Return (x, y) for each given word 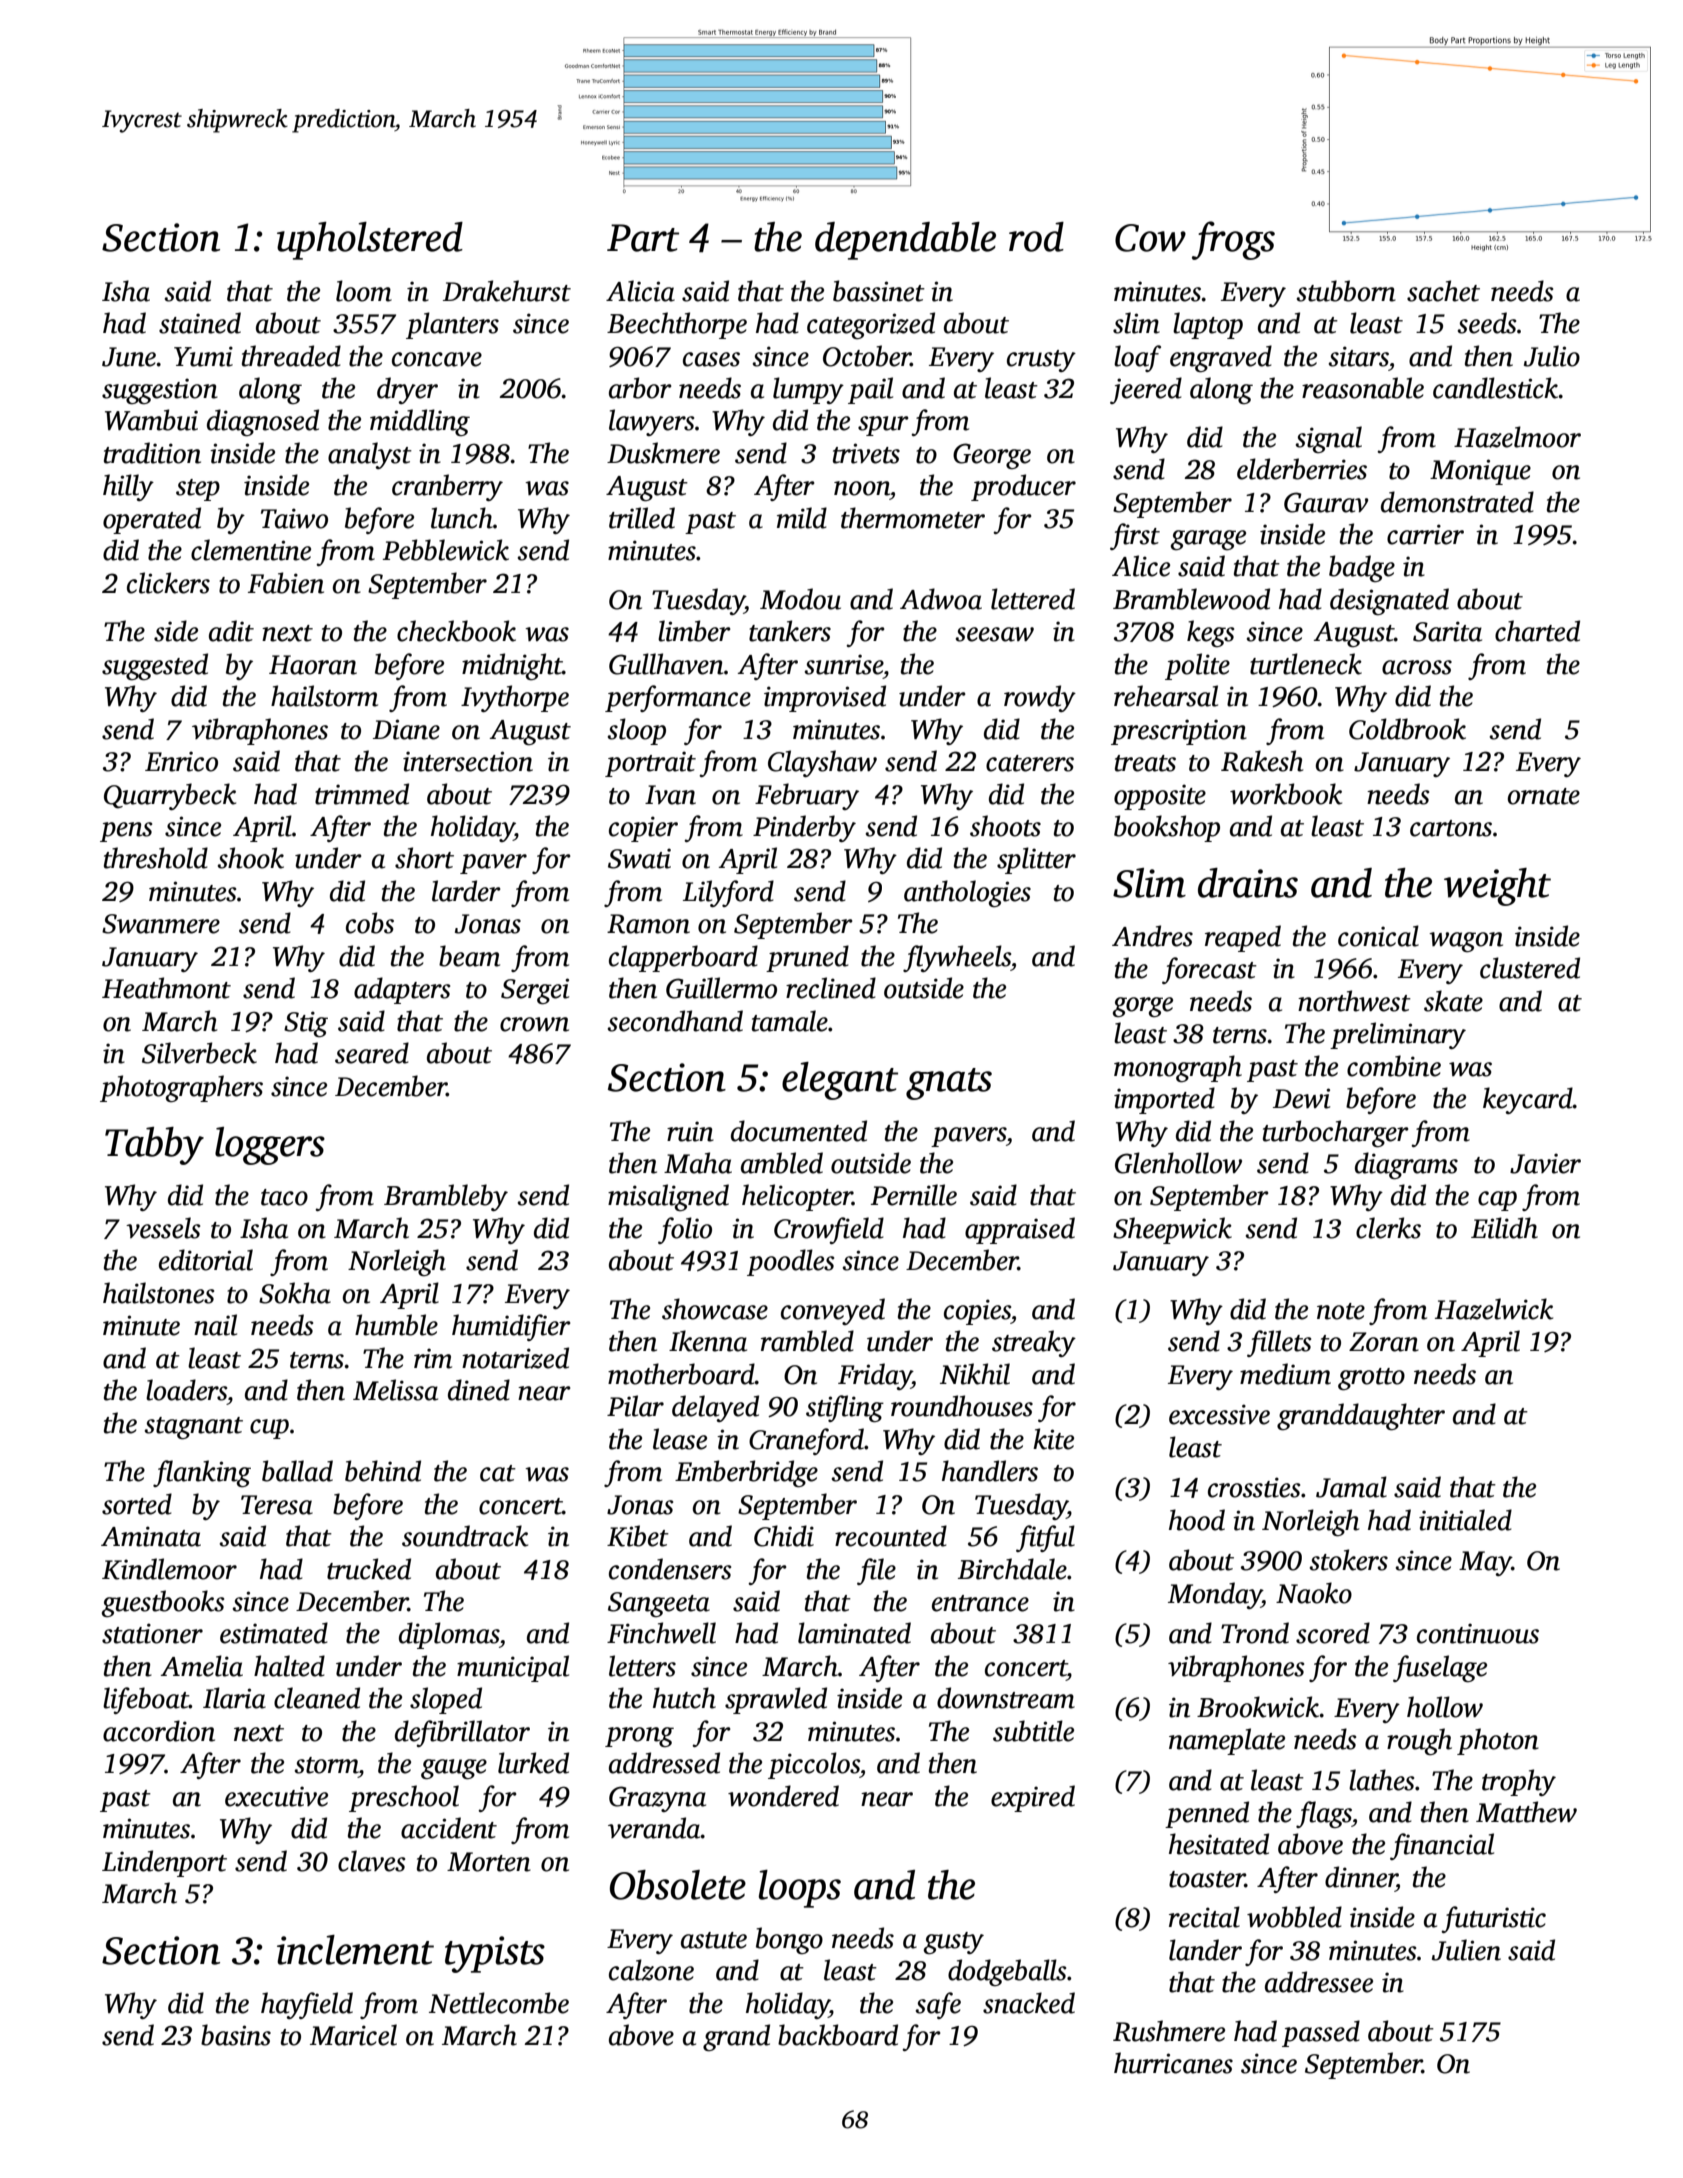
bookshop (1167, 828)
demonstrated (1457, 502)
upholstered (370, 241)
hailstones (158, 1293)
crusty (1041, 361)
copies (977, 1312)
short (424, 858)
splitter (1036, 860)
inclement (355, 1950)
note (1341, 1311)
